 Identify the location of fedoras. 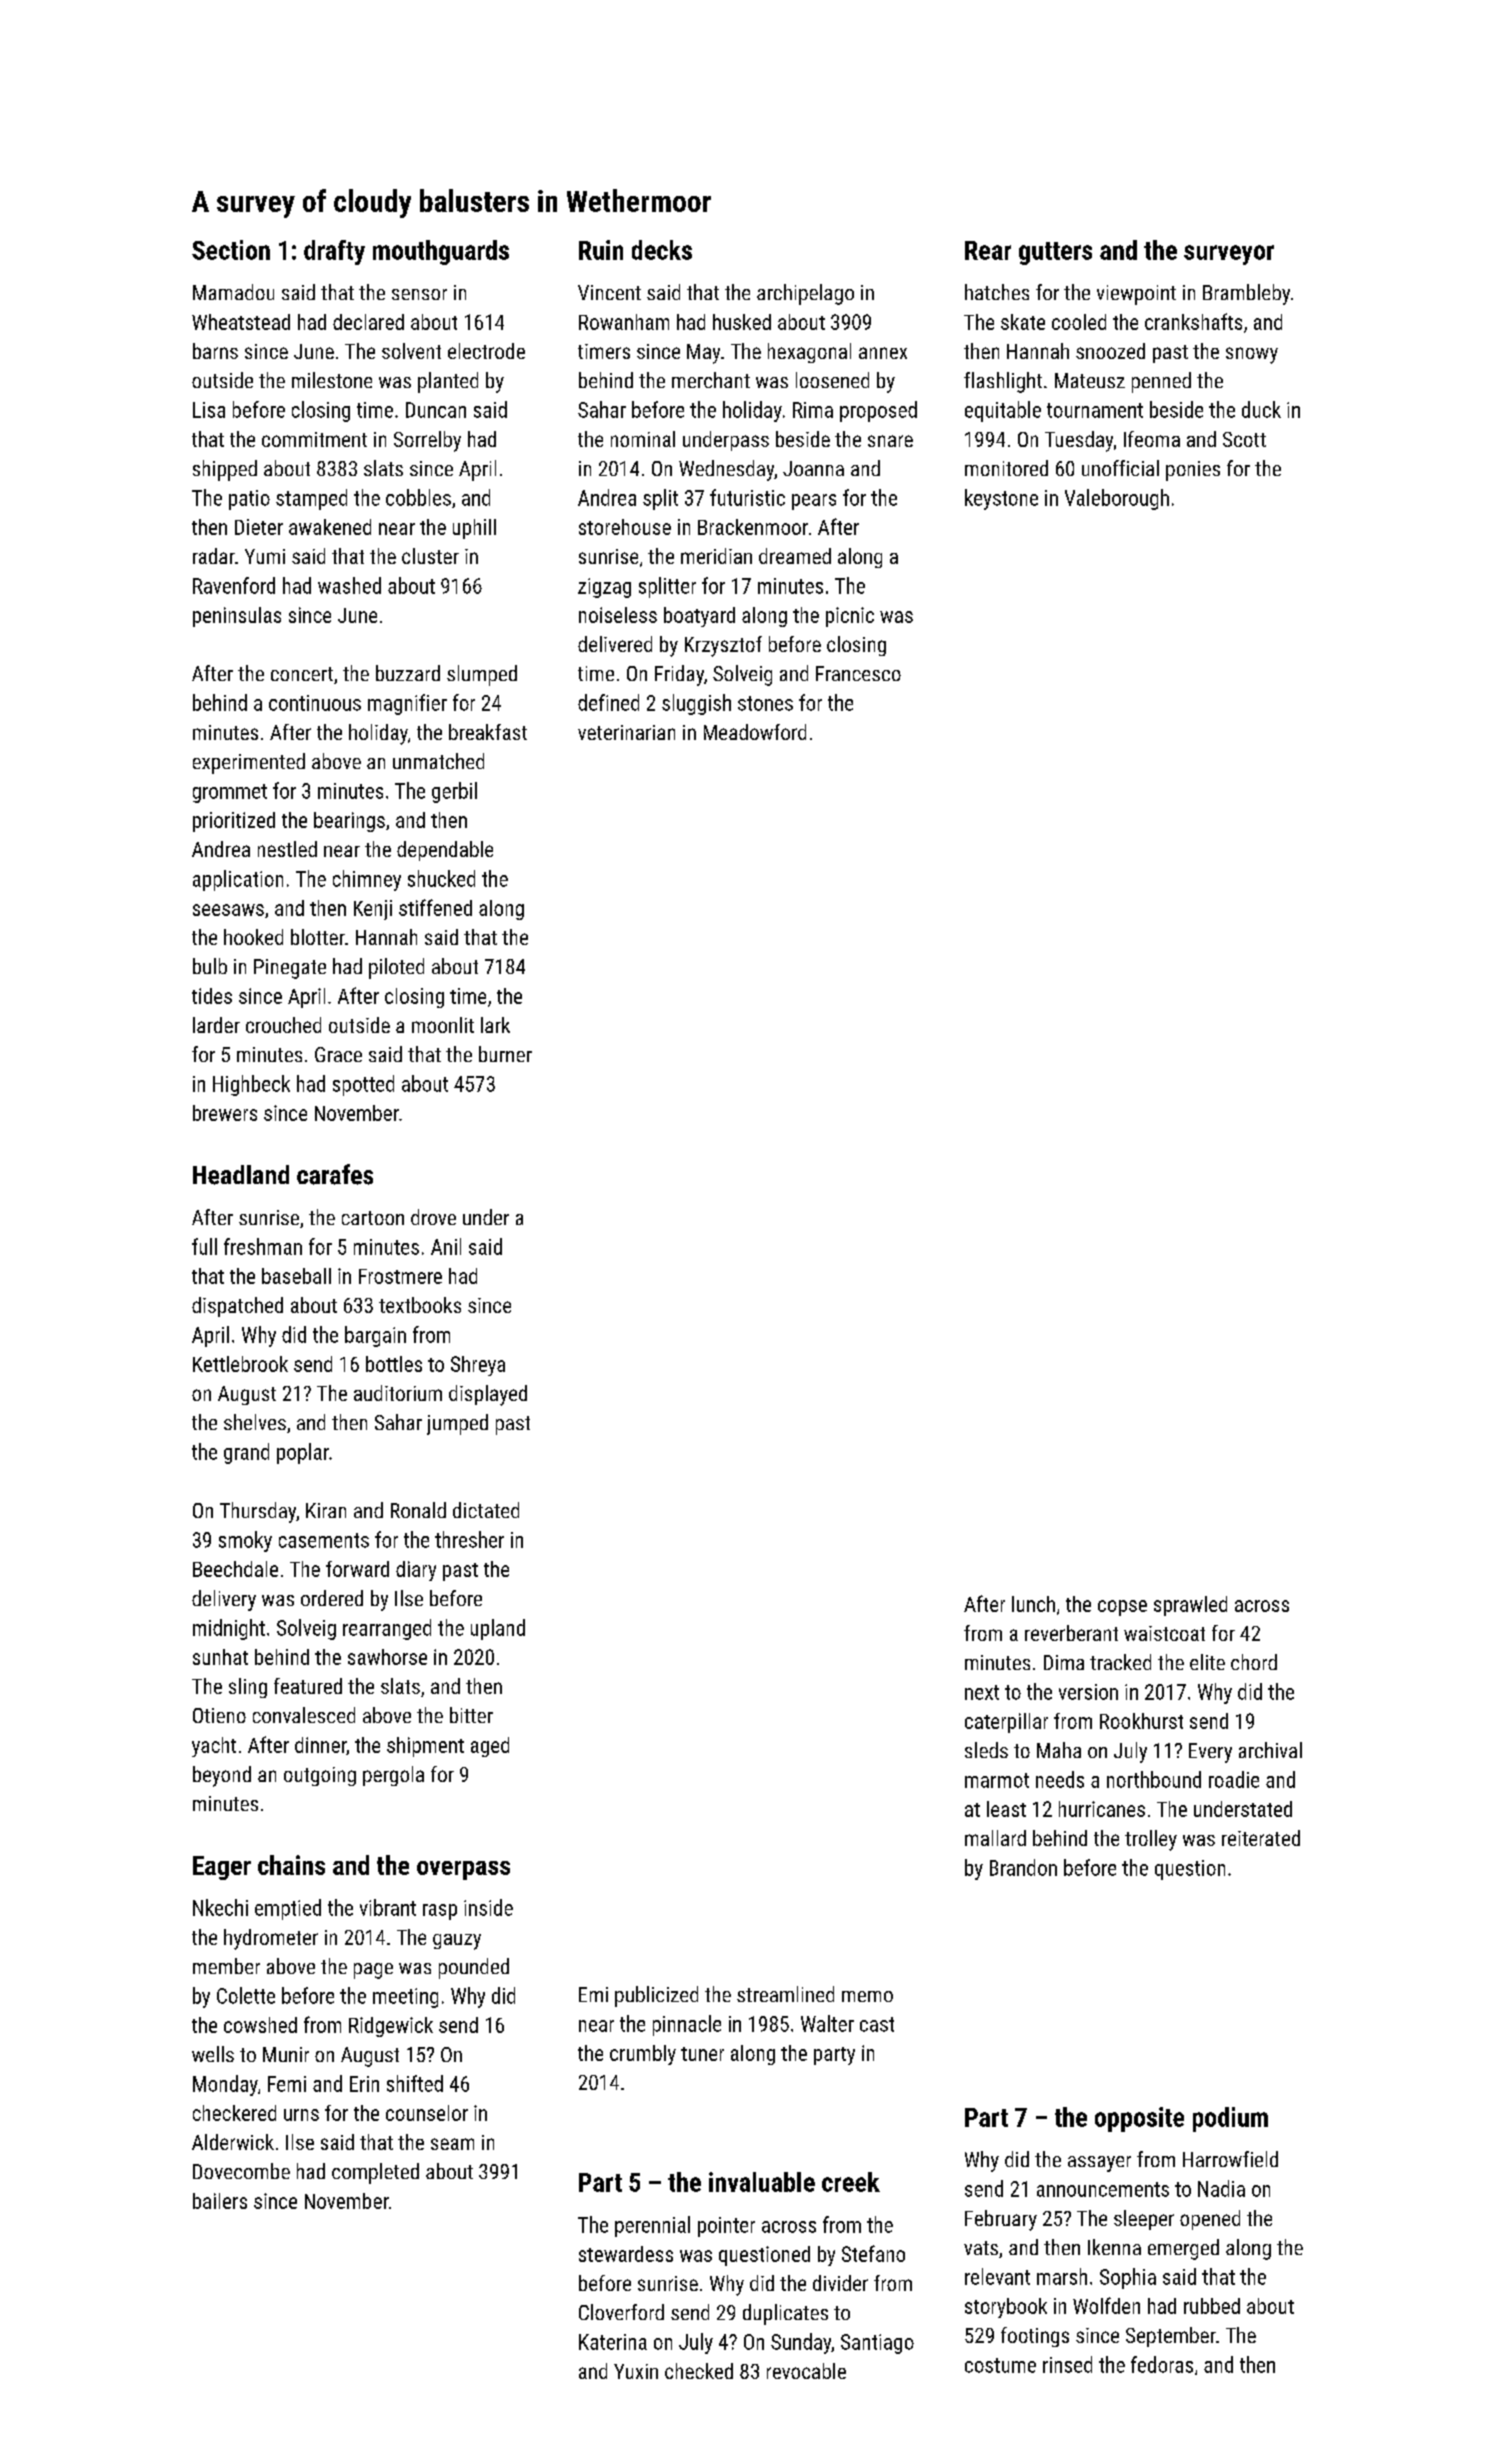
(1162, 2364).
